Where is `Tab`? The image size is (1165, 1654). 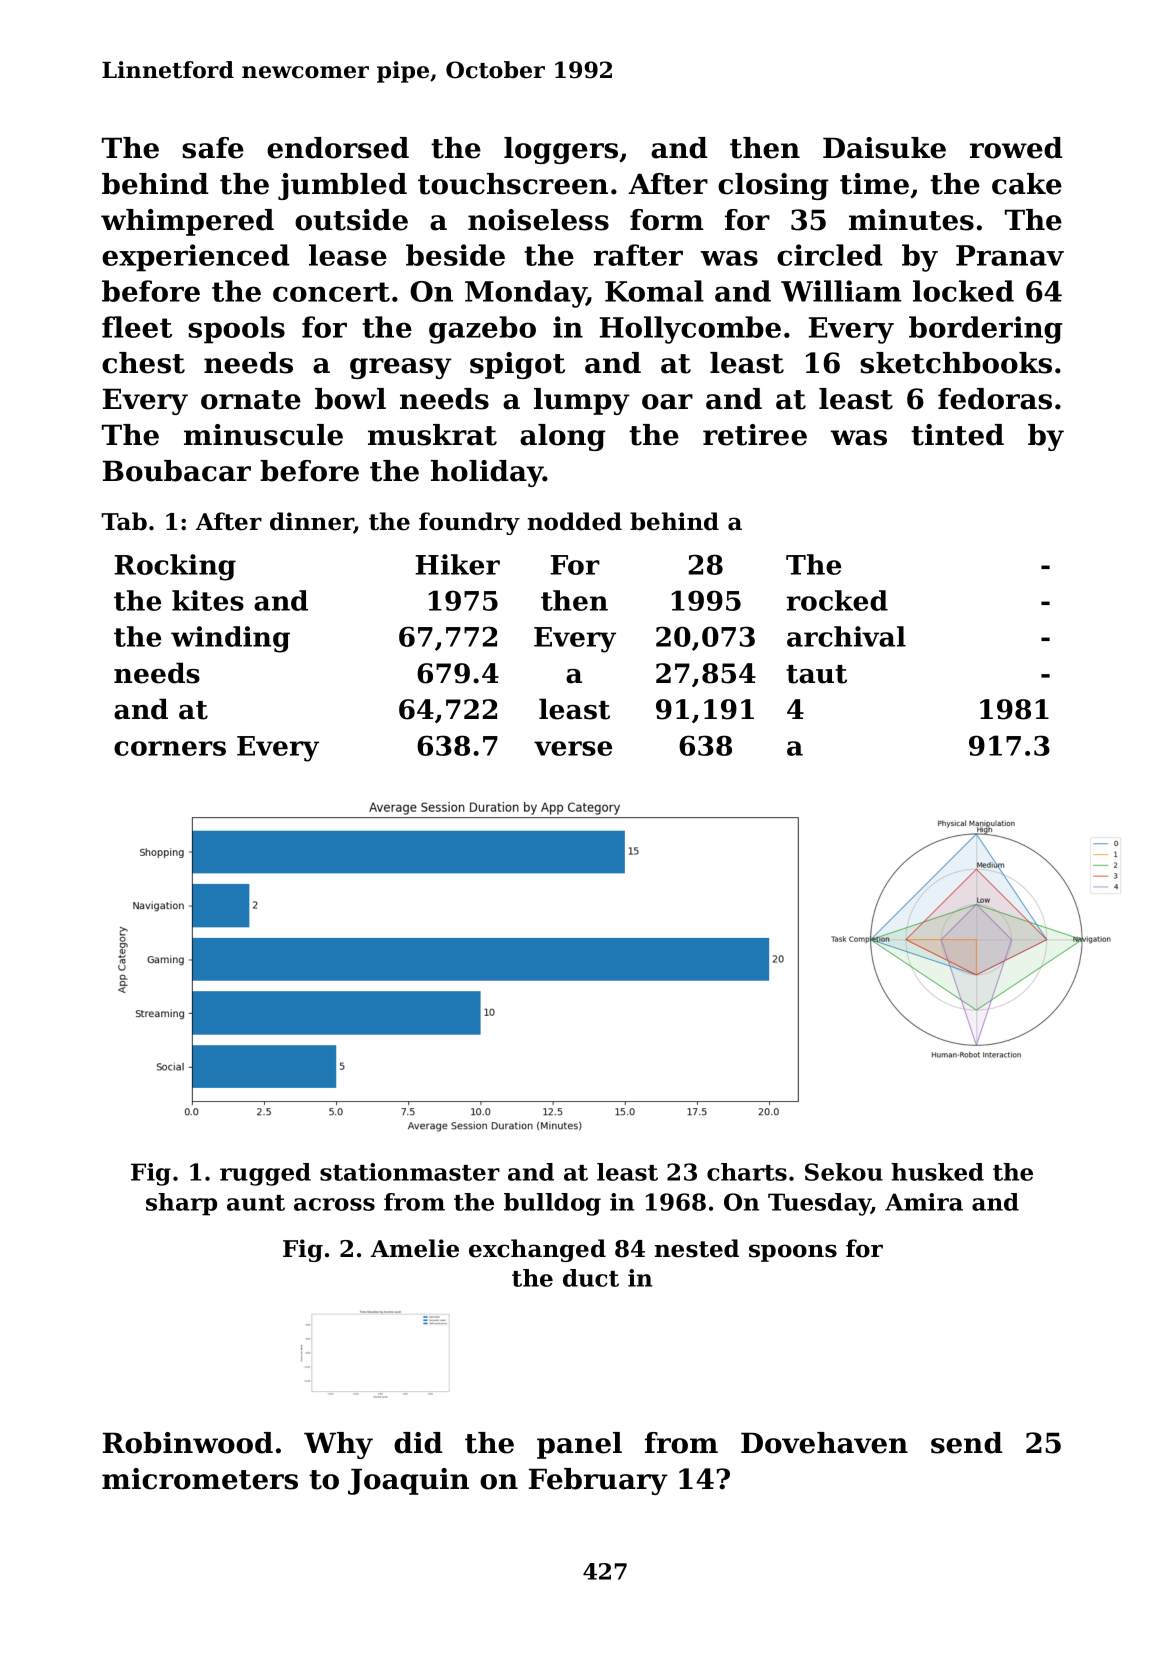
Tab is located at coordinates (124, 521).
